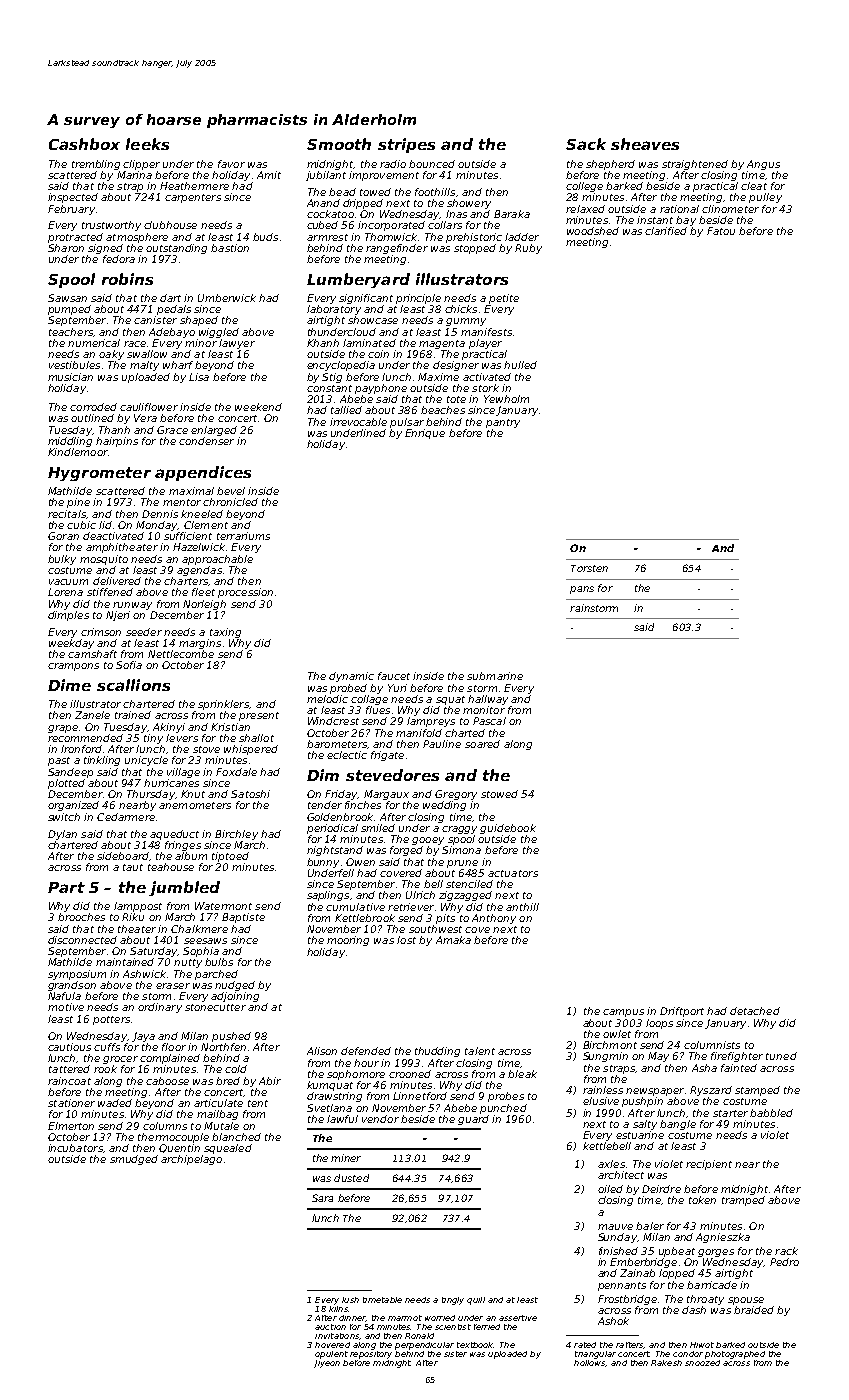 Image resolution: width=849 pixels, height=1400 pixels. Describe the element at coordinates (327, 1364) in the screenshot. I see `Jiyeon` at that location.
